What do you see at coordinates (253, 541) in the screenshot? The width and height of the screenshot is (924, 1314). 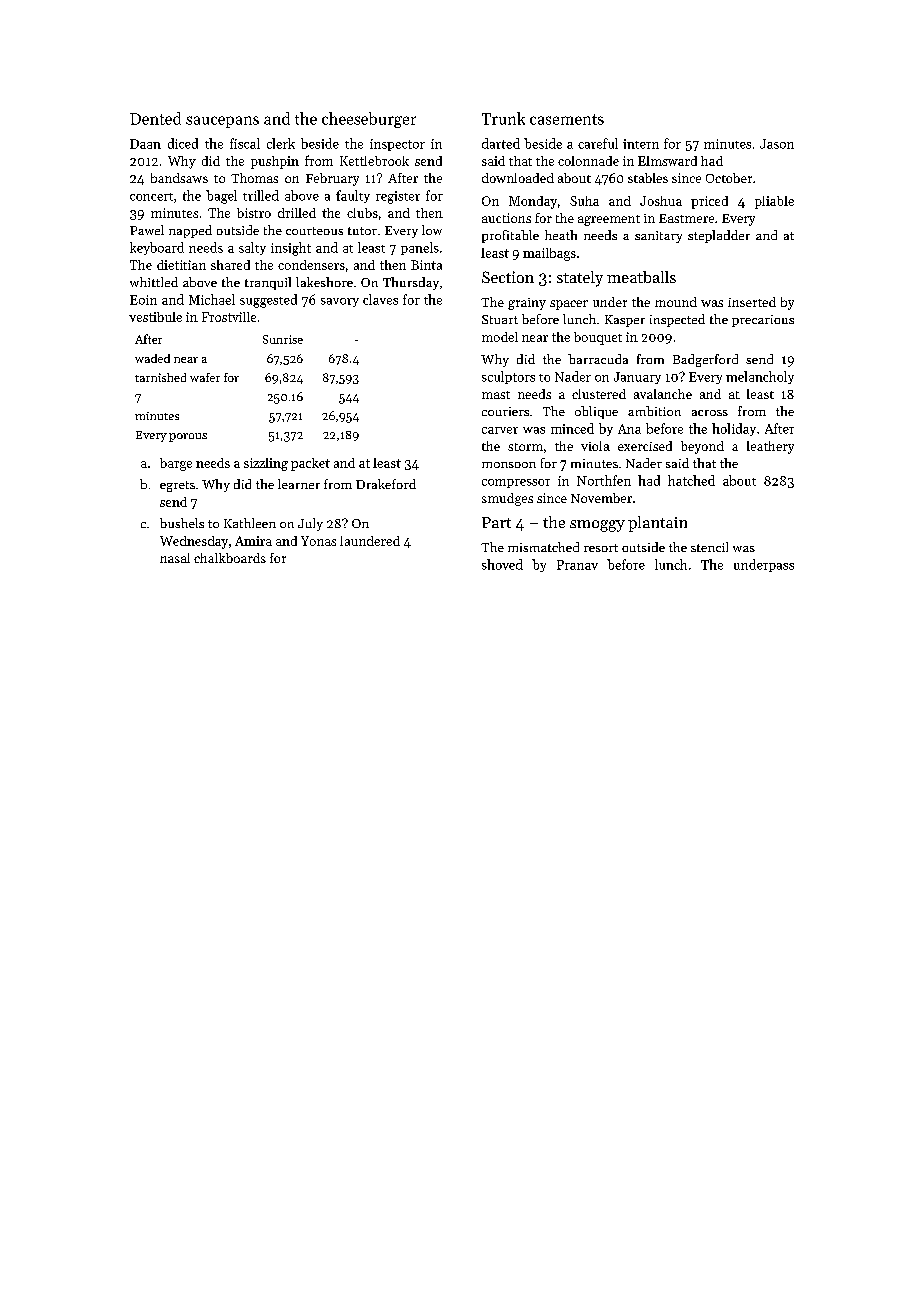 I see `Amira` at bounding box center [253, 541].
